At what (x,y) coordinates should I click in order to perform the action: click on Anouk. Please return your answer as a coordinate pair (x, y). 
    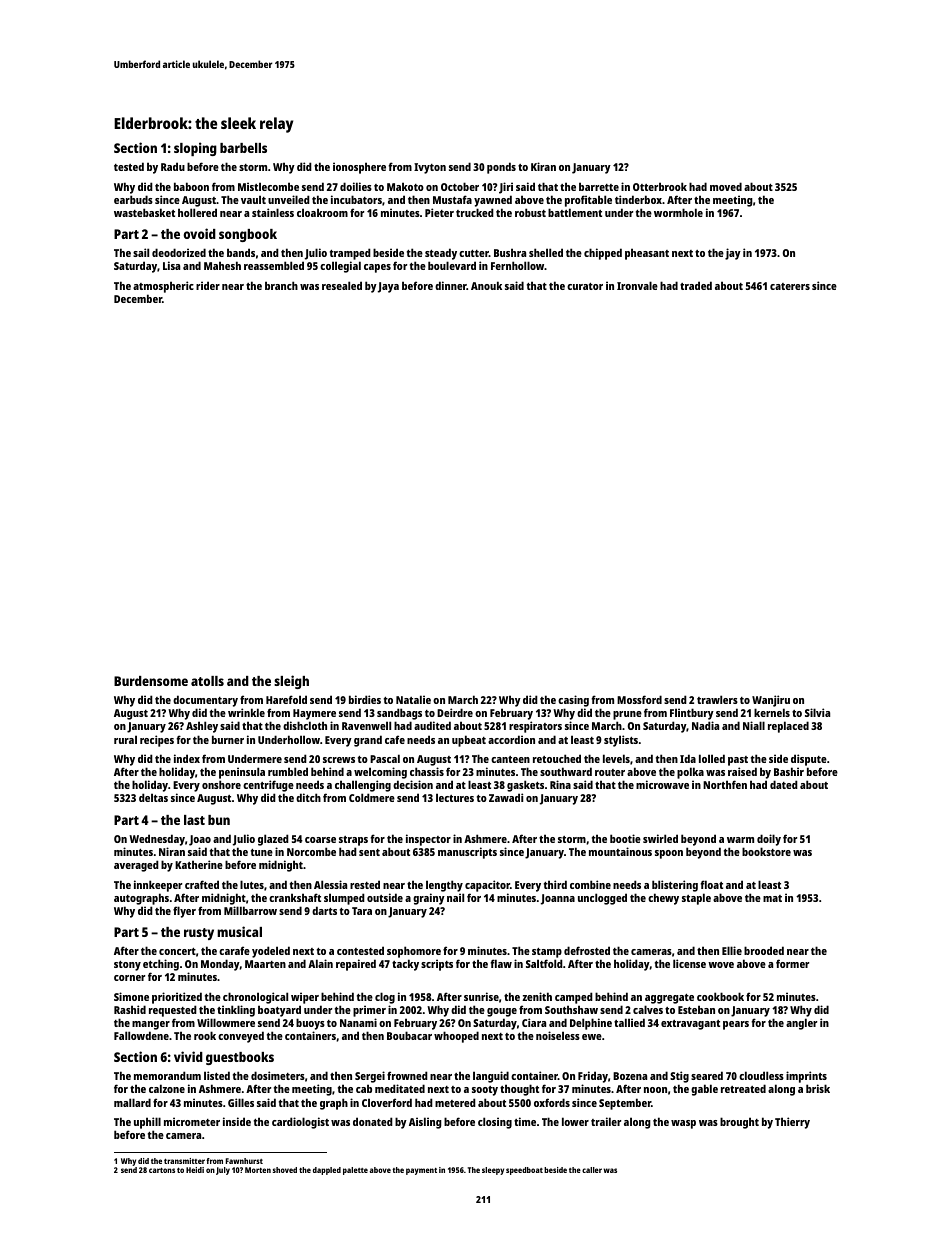
    Looking at the image, I should click on (486, 285).
